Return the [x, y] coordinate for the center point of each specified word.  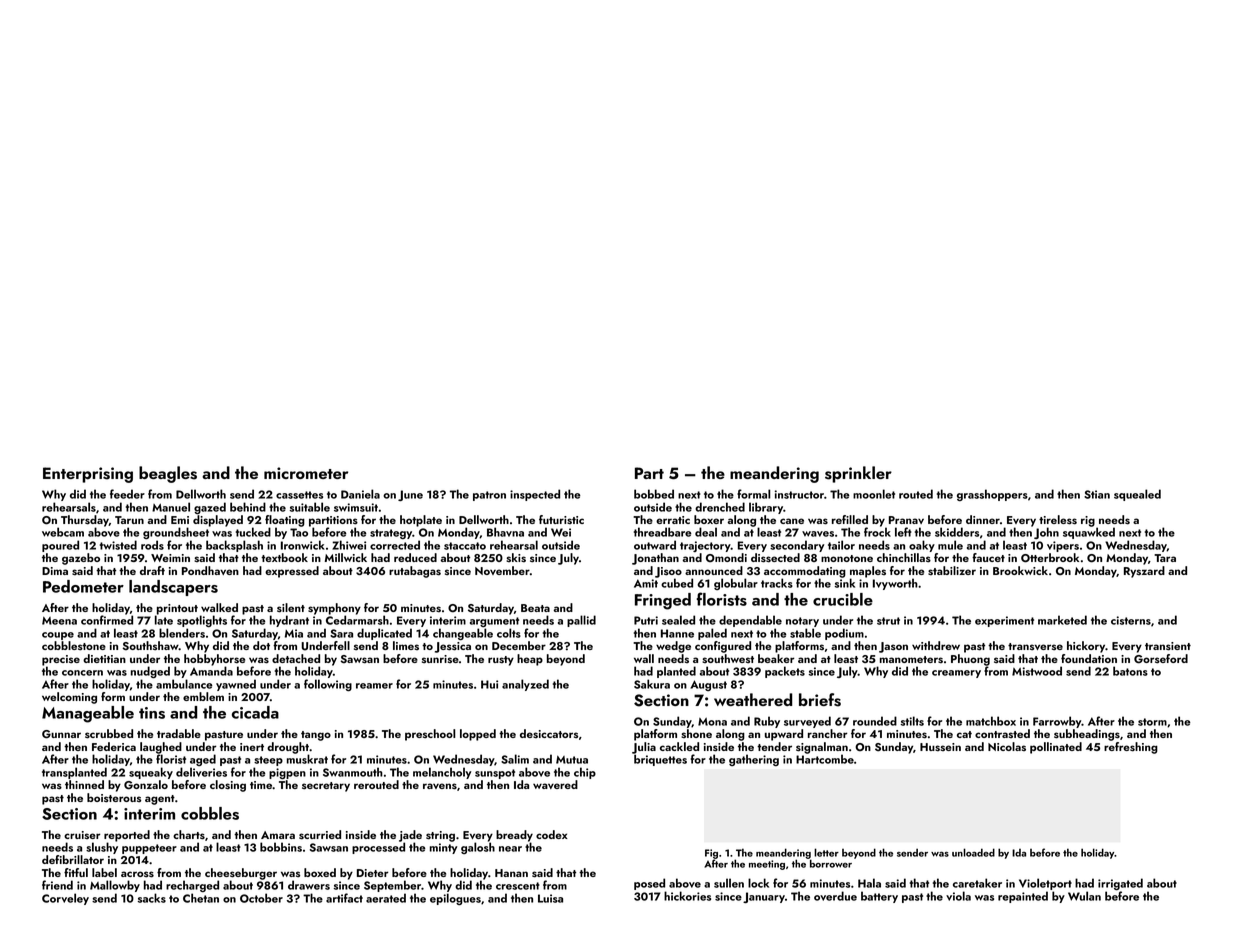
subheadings [1087, 735]
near [510, 849]
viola [958, 896]
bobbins [281, 847]
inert [252, 747]
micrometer [306, 473]
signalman [822, 748]
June [410, 495]
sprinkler [858, 474]
